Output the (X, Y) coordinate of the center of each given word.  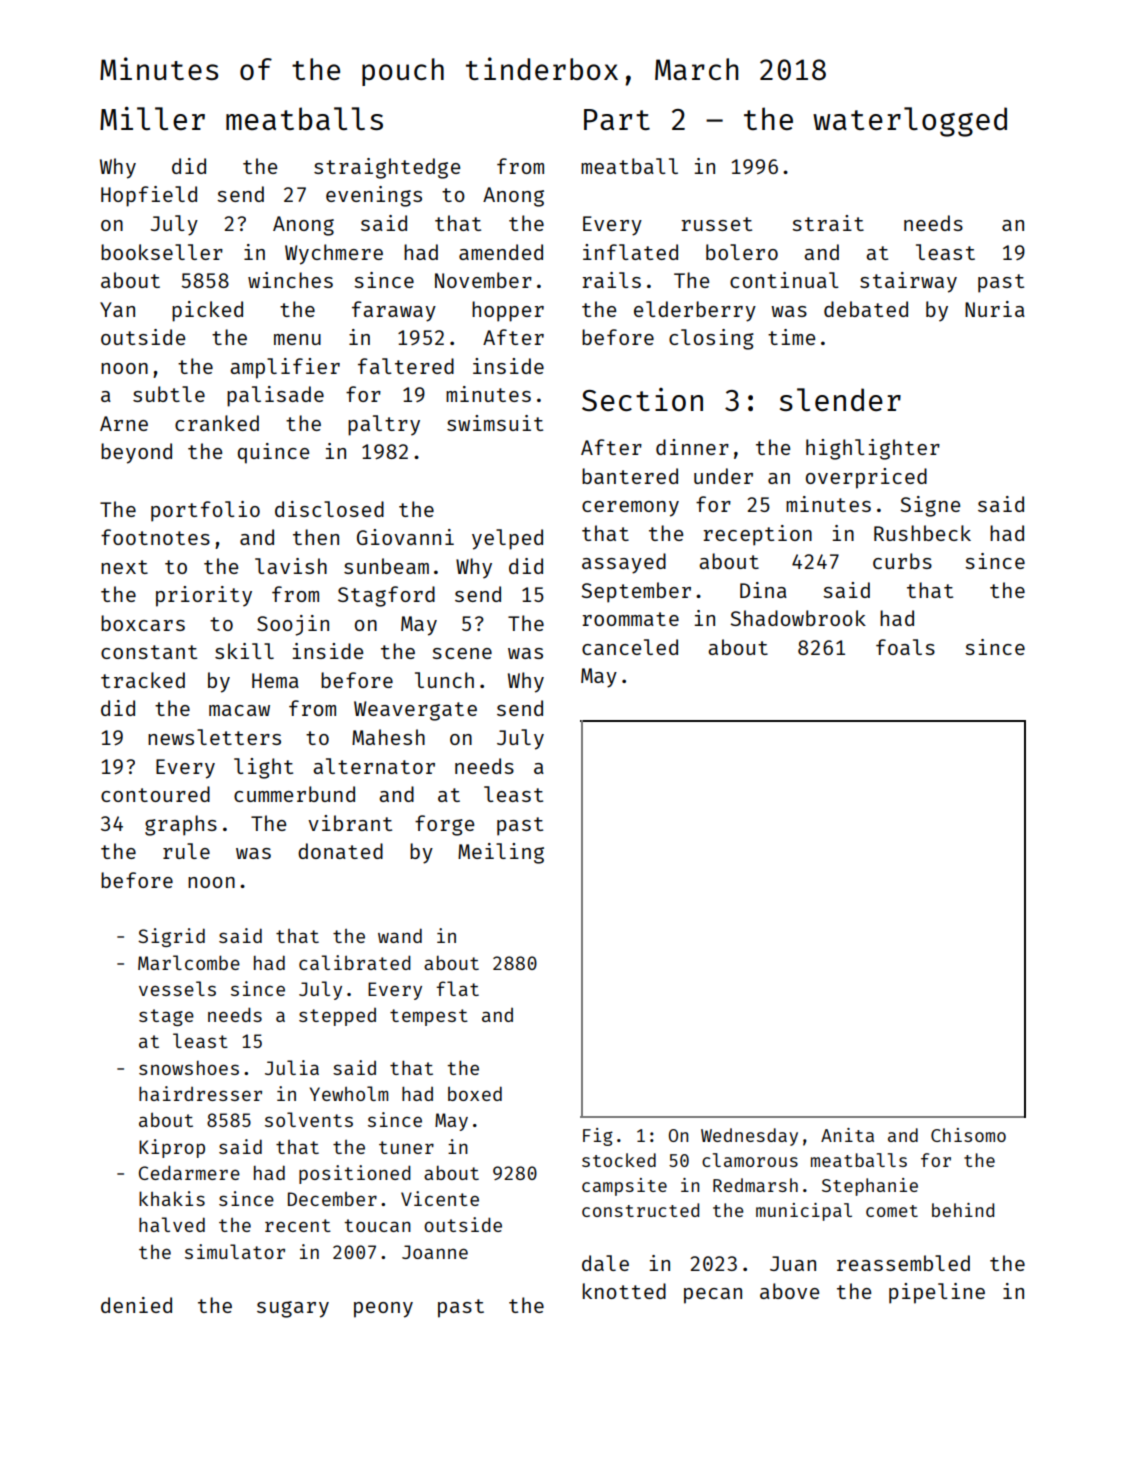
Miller (152, 118)
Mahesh (388, 737)
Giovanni (405, 537)
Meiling (501, 853)
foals (905, 647)
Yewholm (349, 1093)
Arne (124, 423)
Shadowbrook (798, 618)
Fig (598, 1137)
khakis (172, 1198)
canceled (630, 647)
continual (784, 280)
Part (617, 119)
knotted (624, 1291)
